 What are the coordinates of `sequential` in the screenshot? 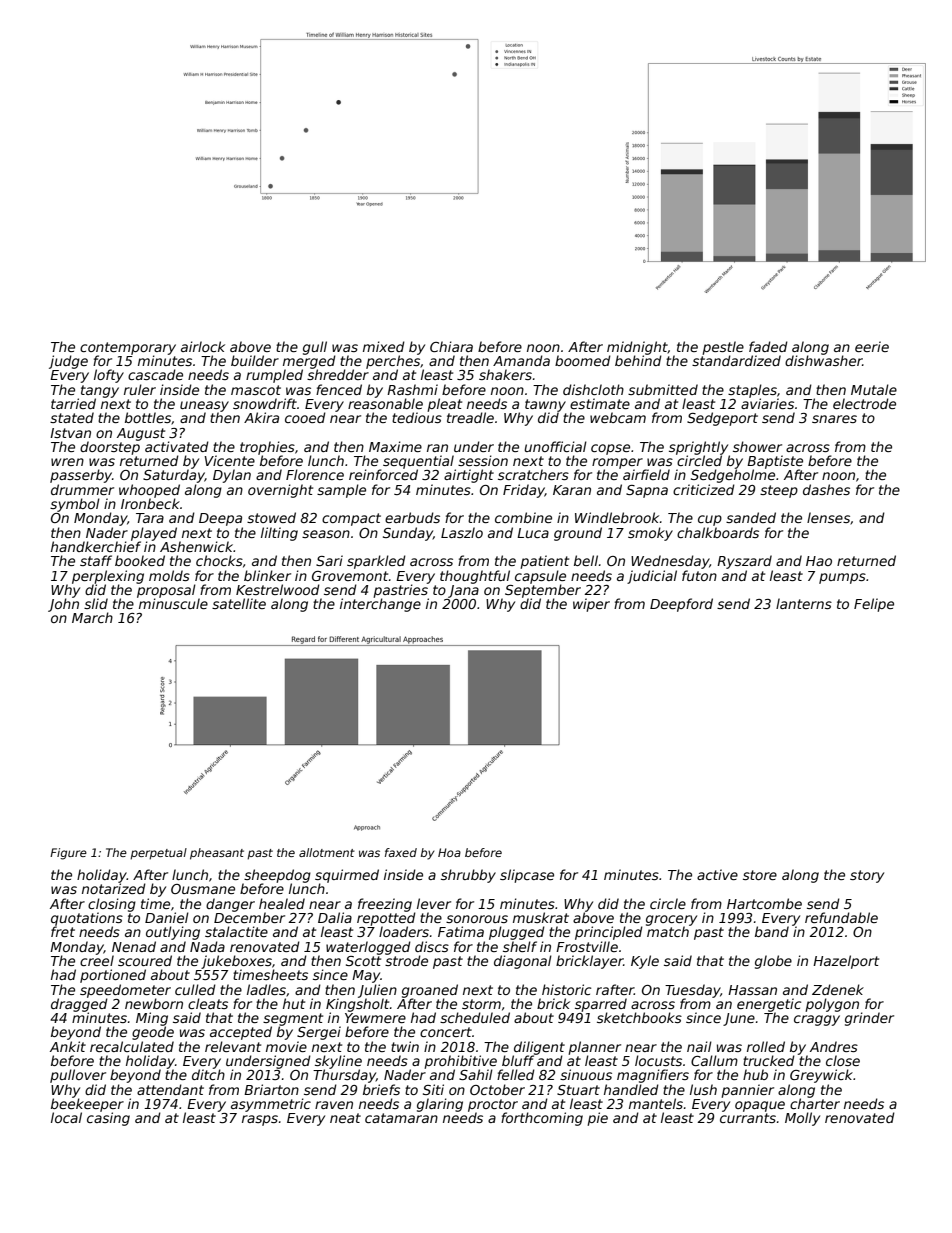 It's located at (418, 462).
